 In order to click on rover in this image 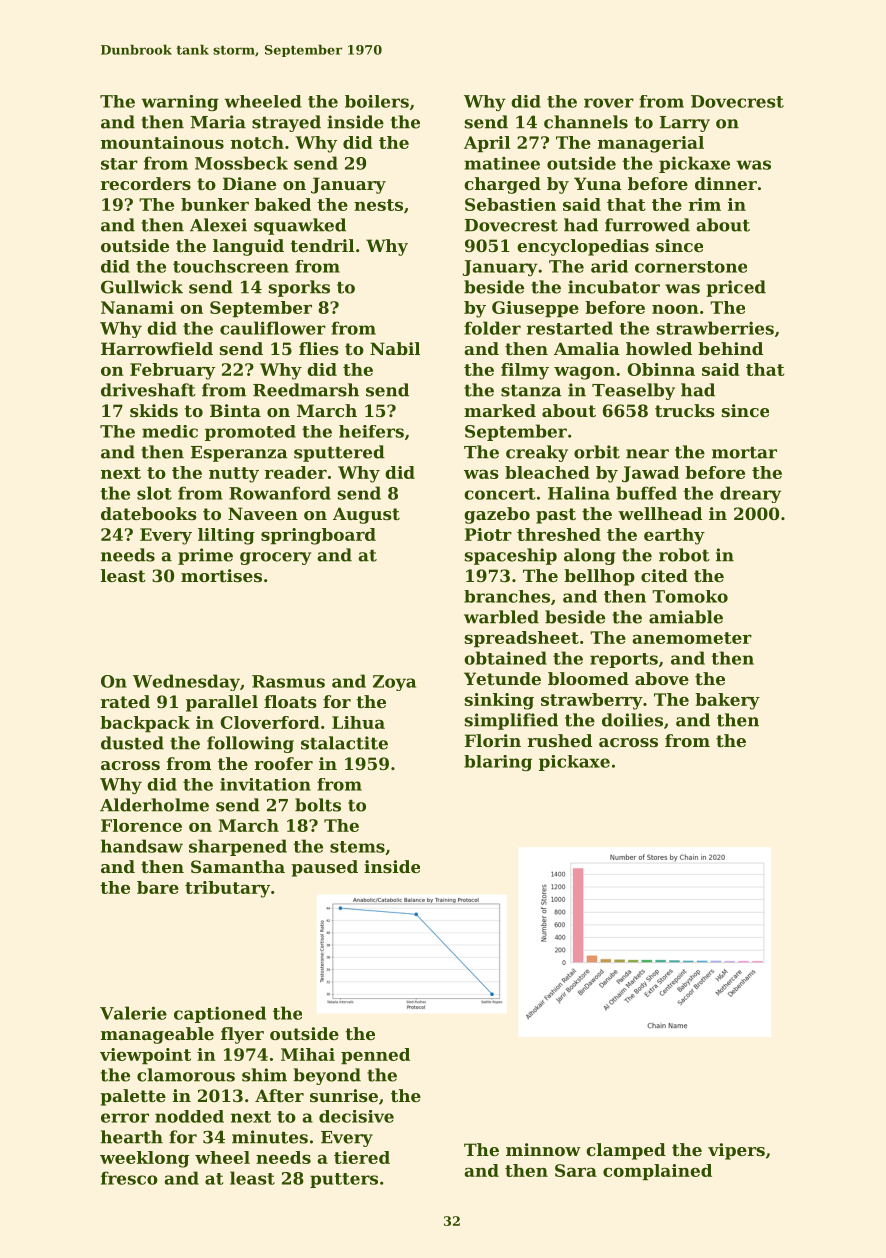, I will do `click(609, 103)`.
